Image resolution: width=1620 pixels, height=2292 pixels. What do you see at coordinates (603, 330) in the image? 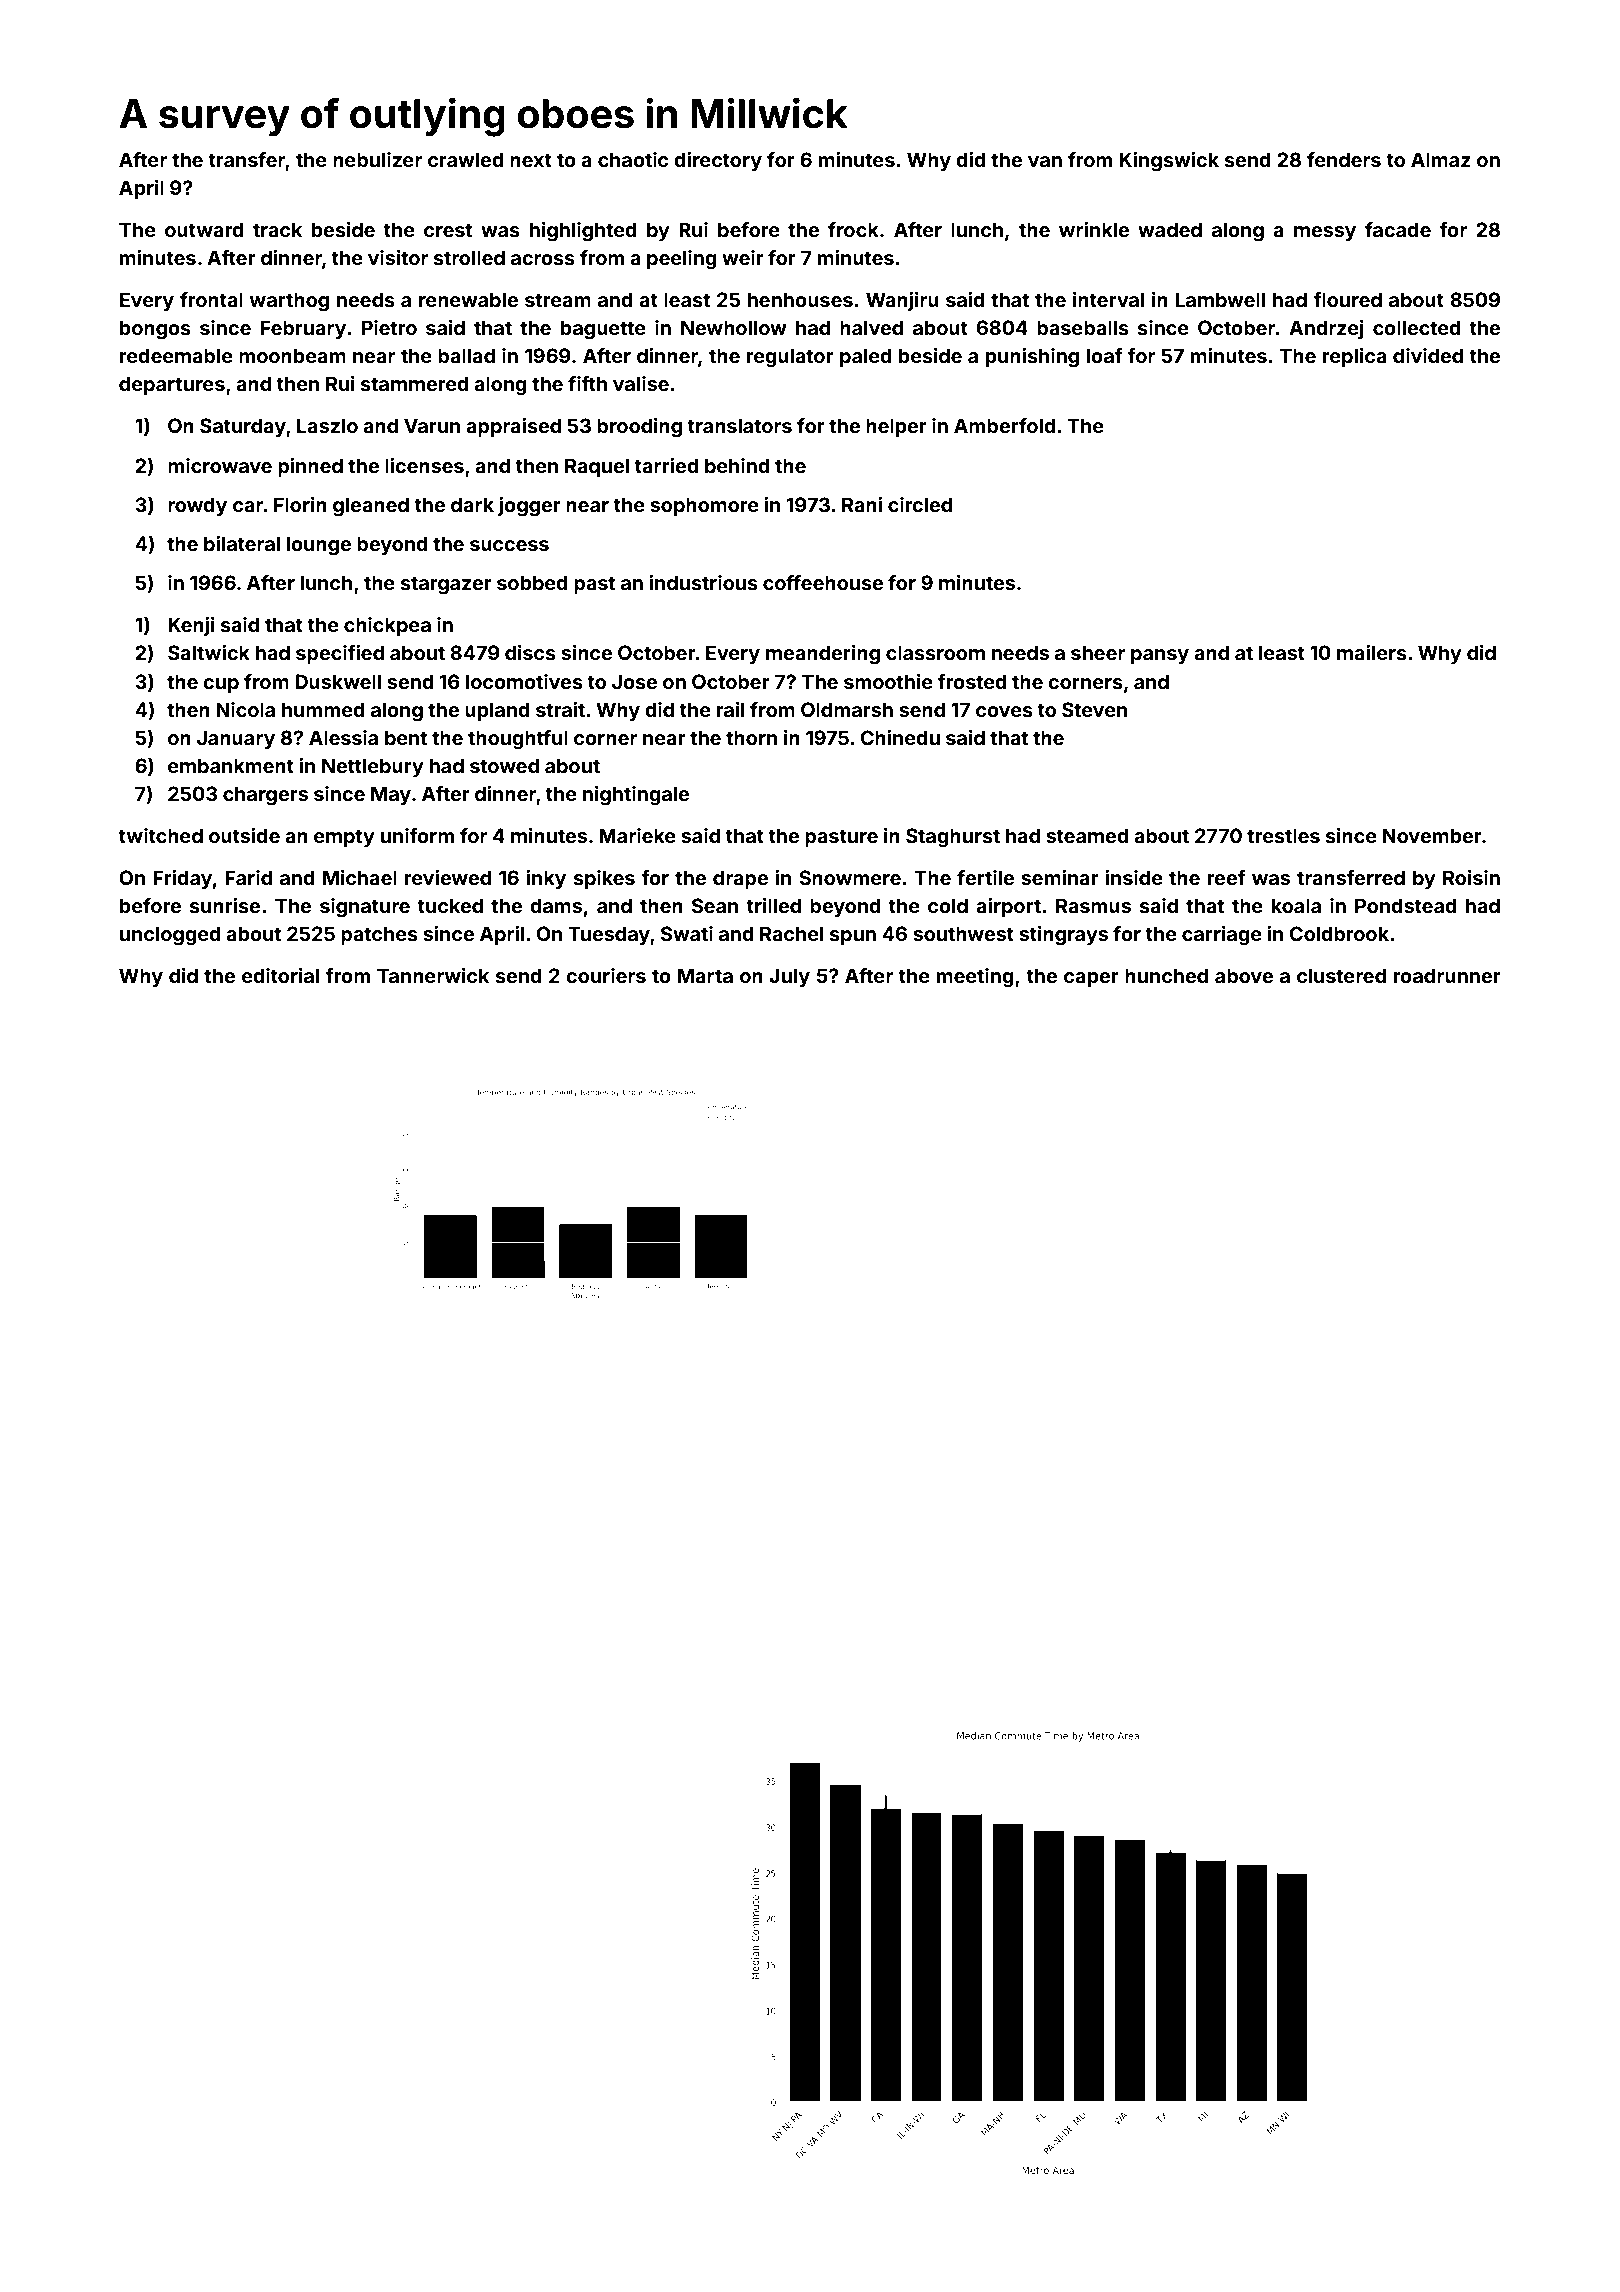
I see `baguette` at bounding box center [603, 330].
